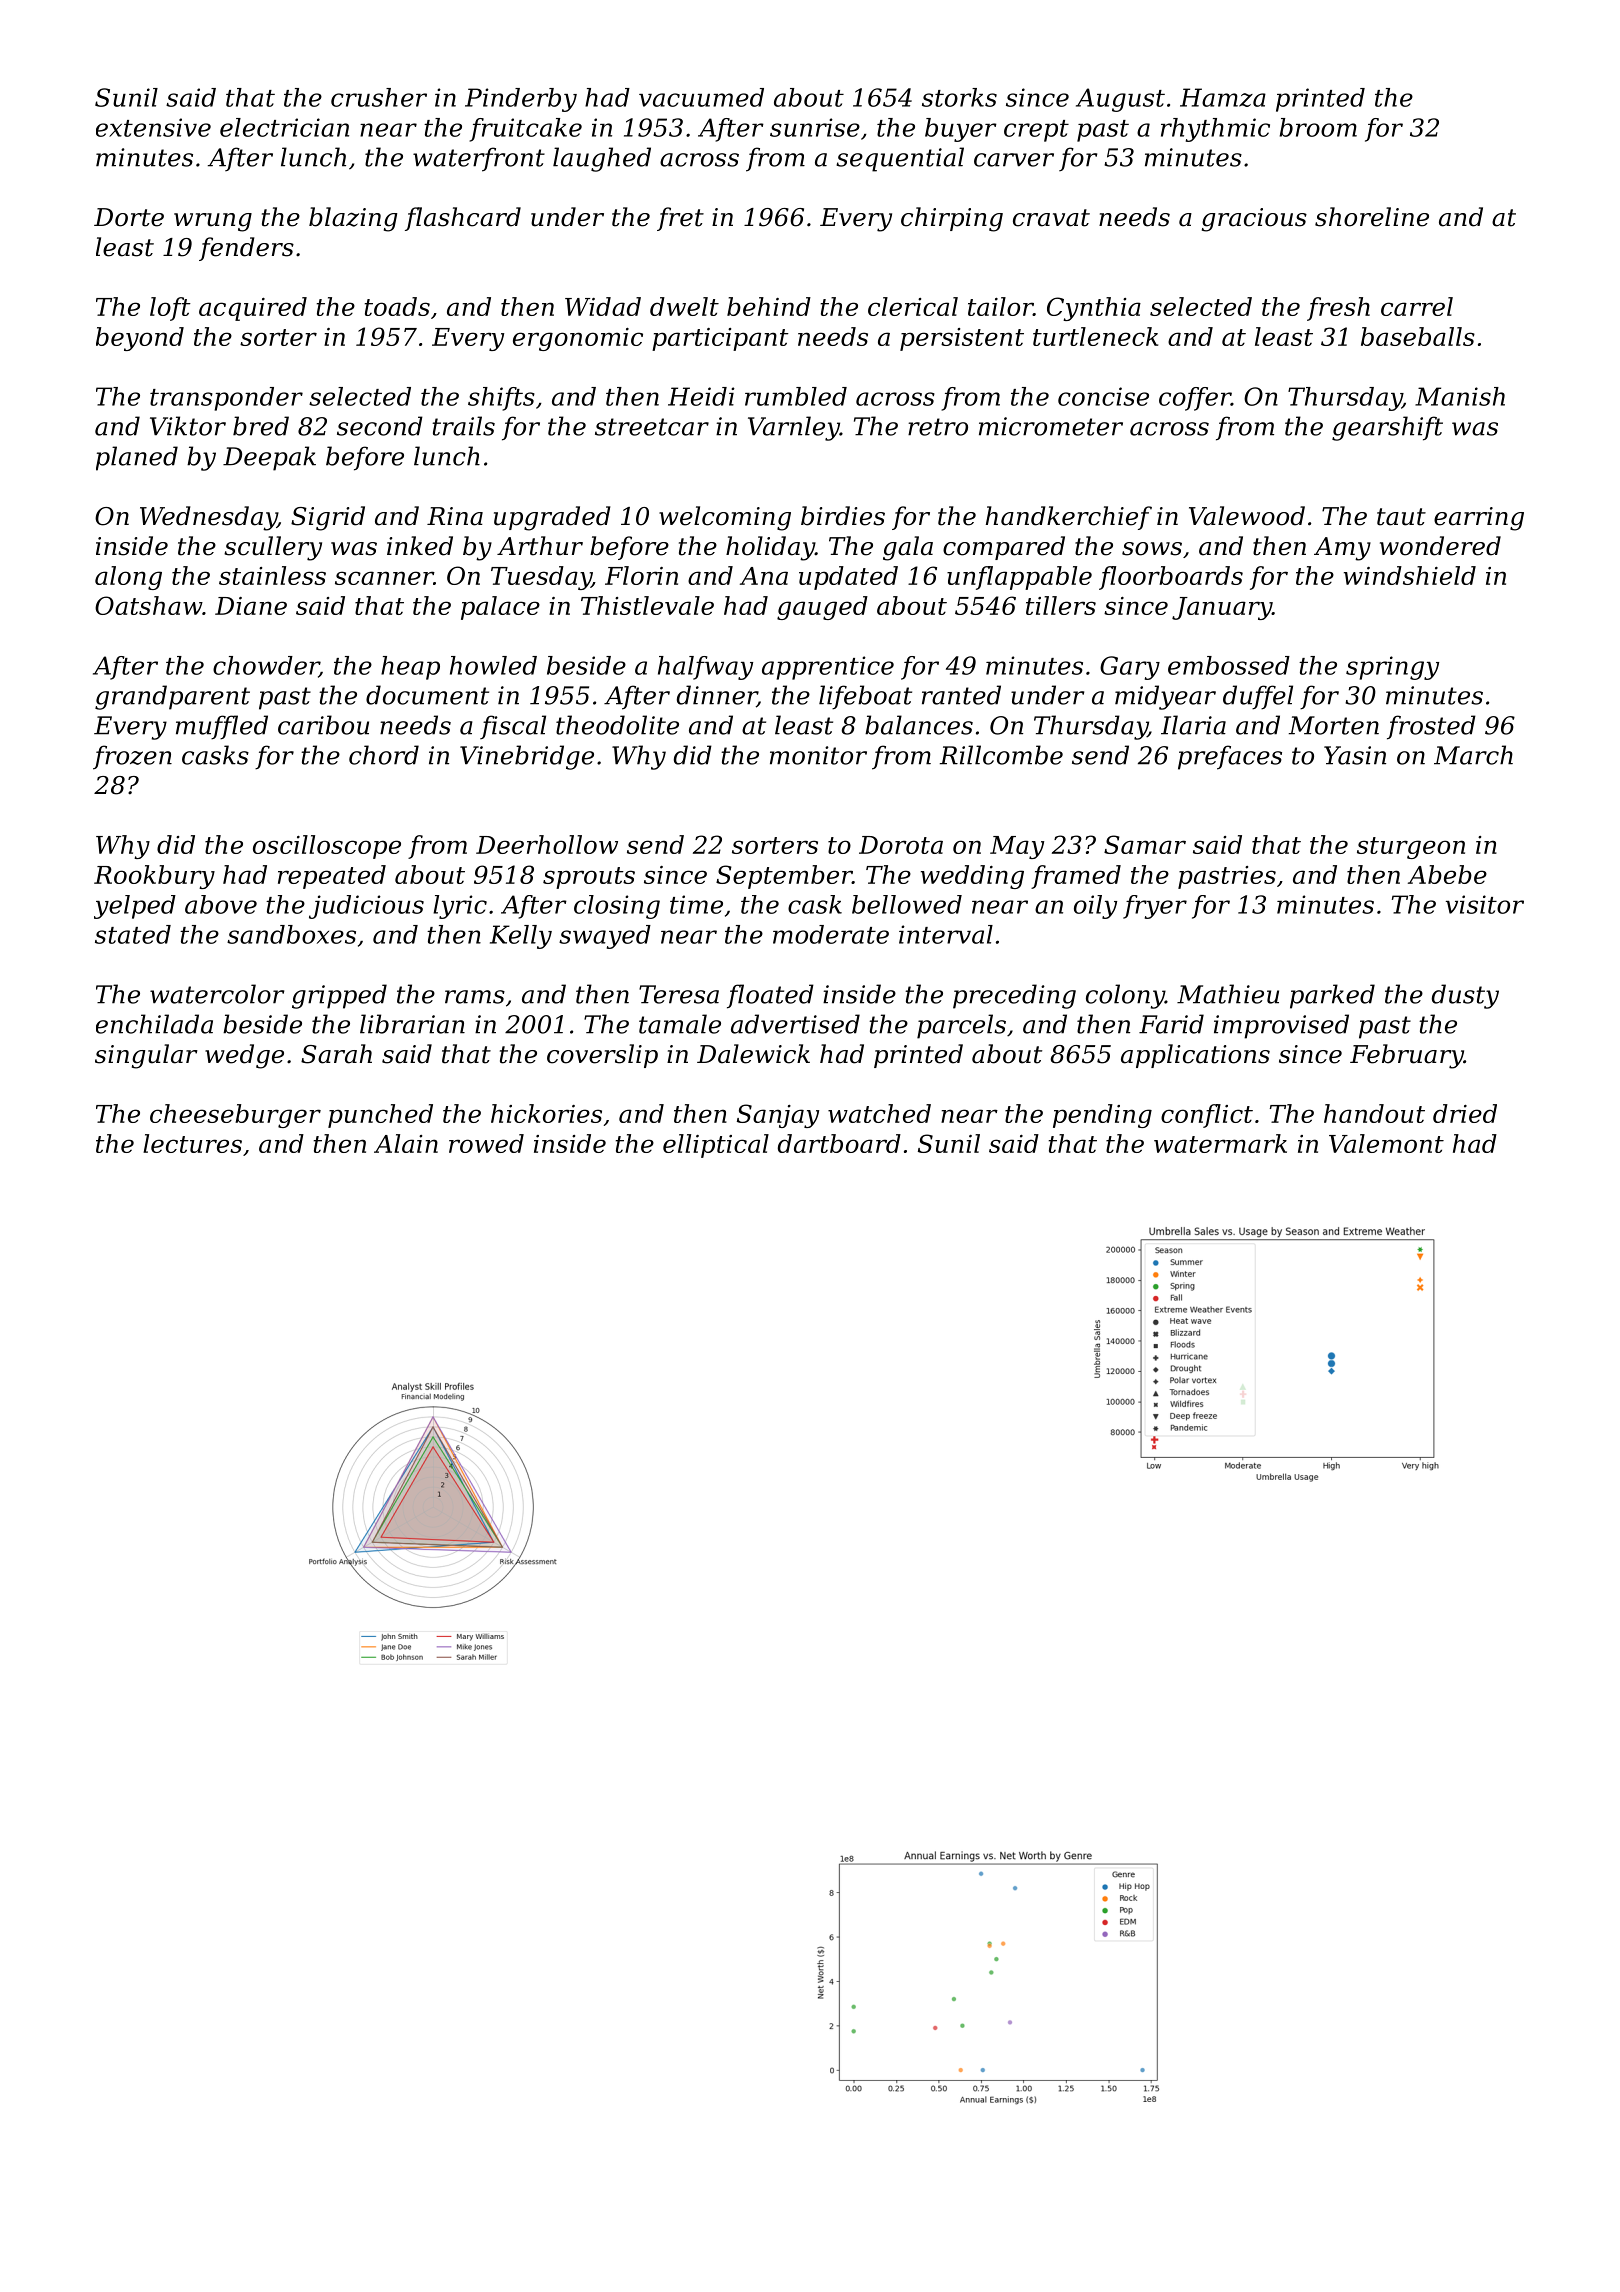  What do you see at coordinates (952, 219) in the page?
I see `chirping` at bounding box center [952, 219].
